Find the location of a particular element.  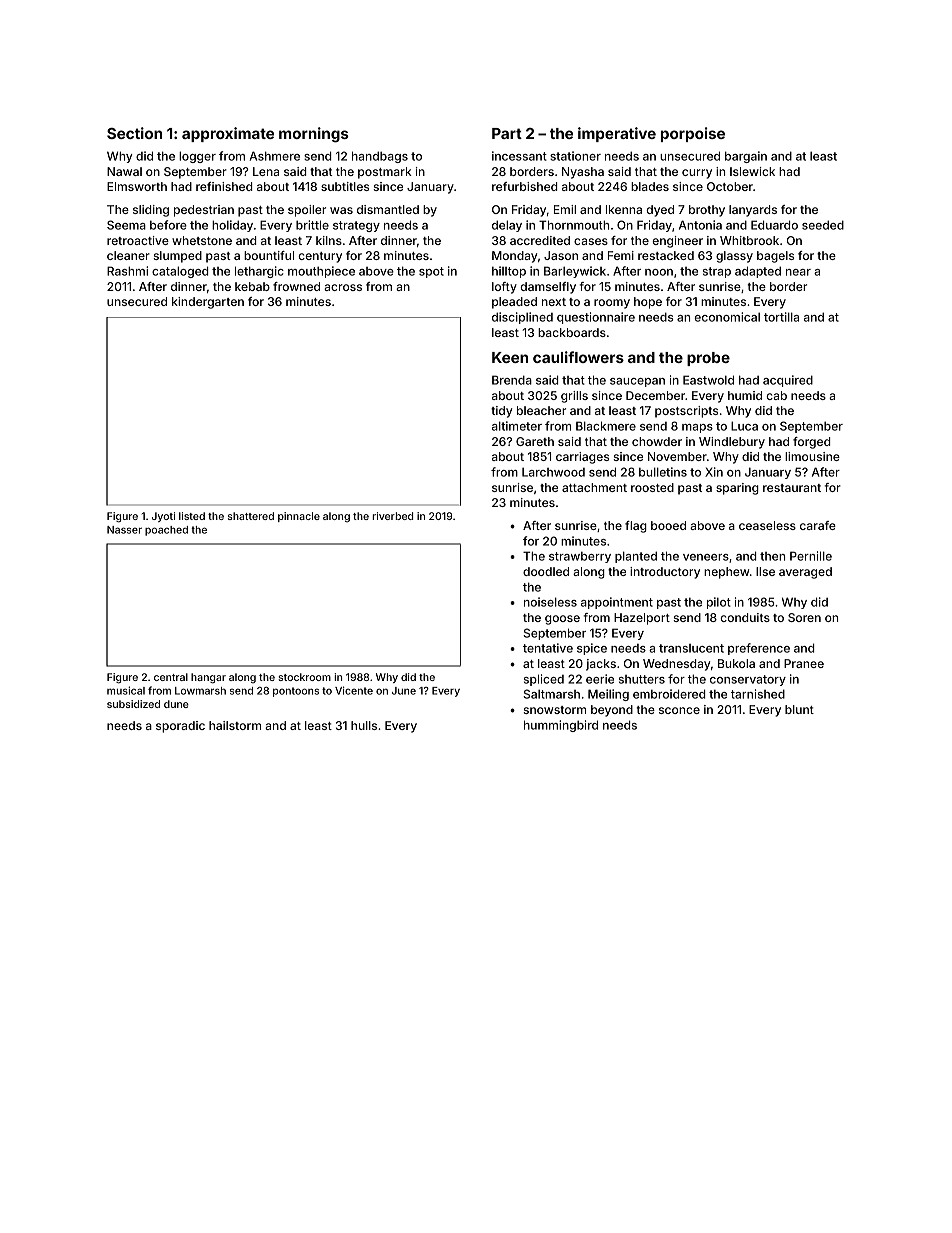

Islewick is located at coordinates (752, 171).
